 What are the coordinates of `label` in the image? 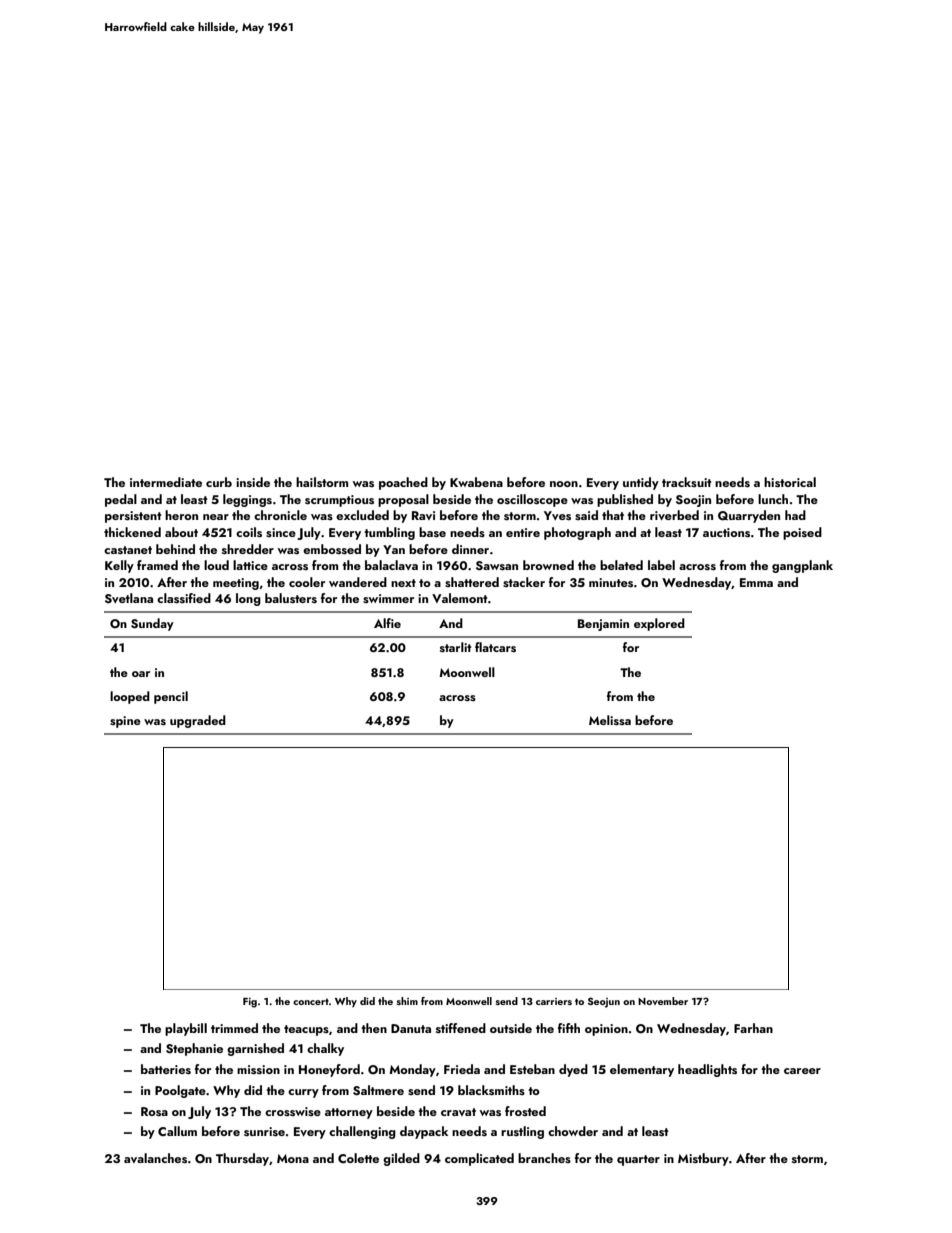 It's located at (661, 565).
